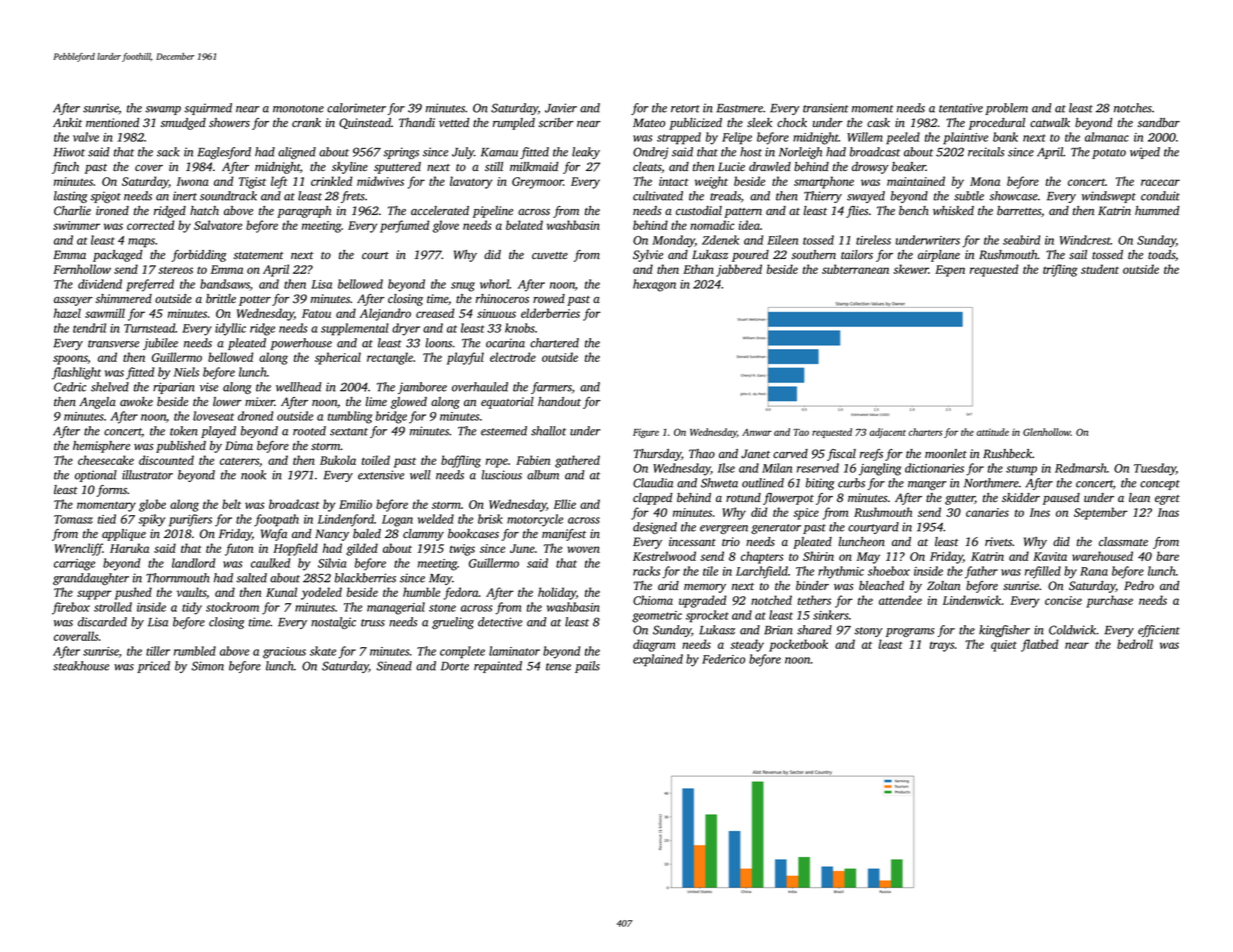 The height and width of the screenshot is (952, 1233). What do you see at coordinates (349, 432) in the screenshot?
I see `sextant` at bounding box center [349, 432].
